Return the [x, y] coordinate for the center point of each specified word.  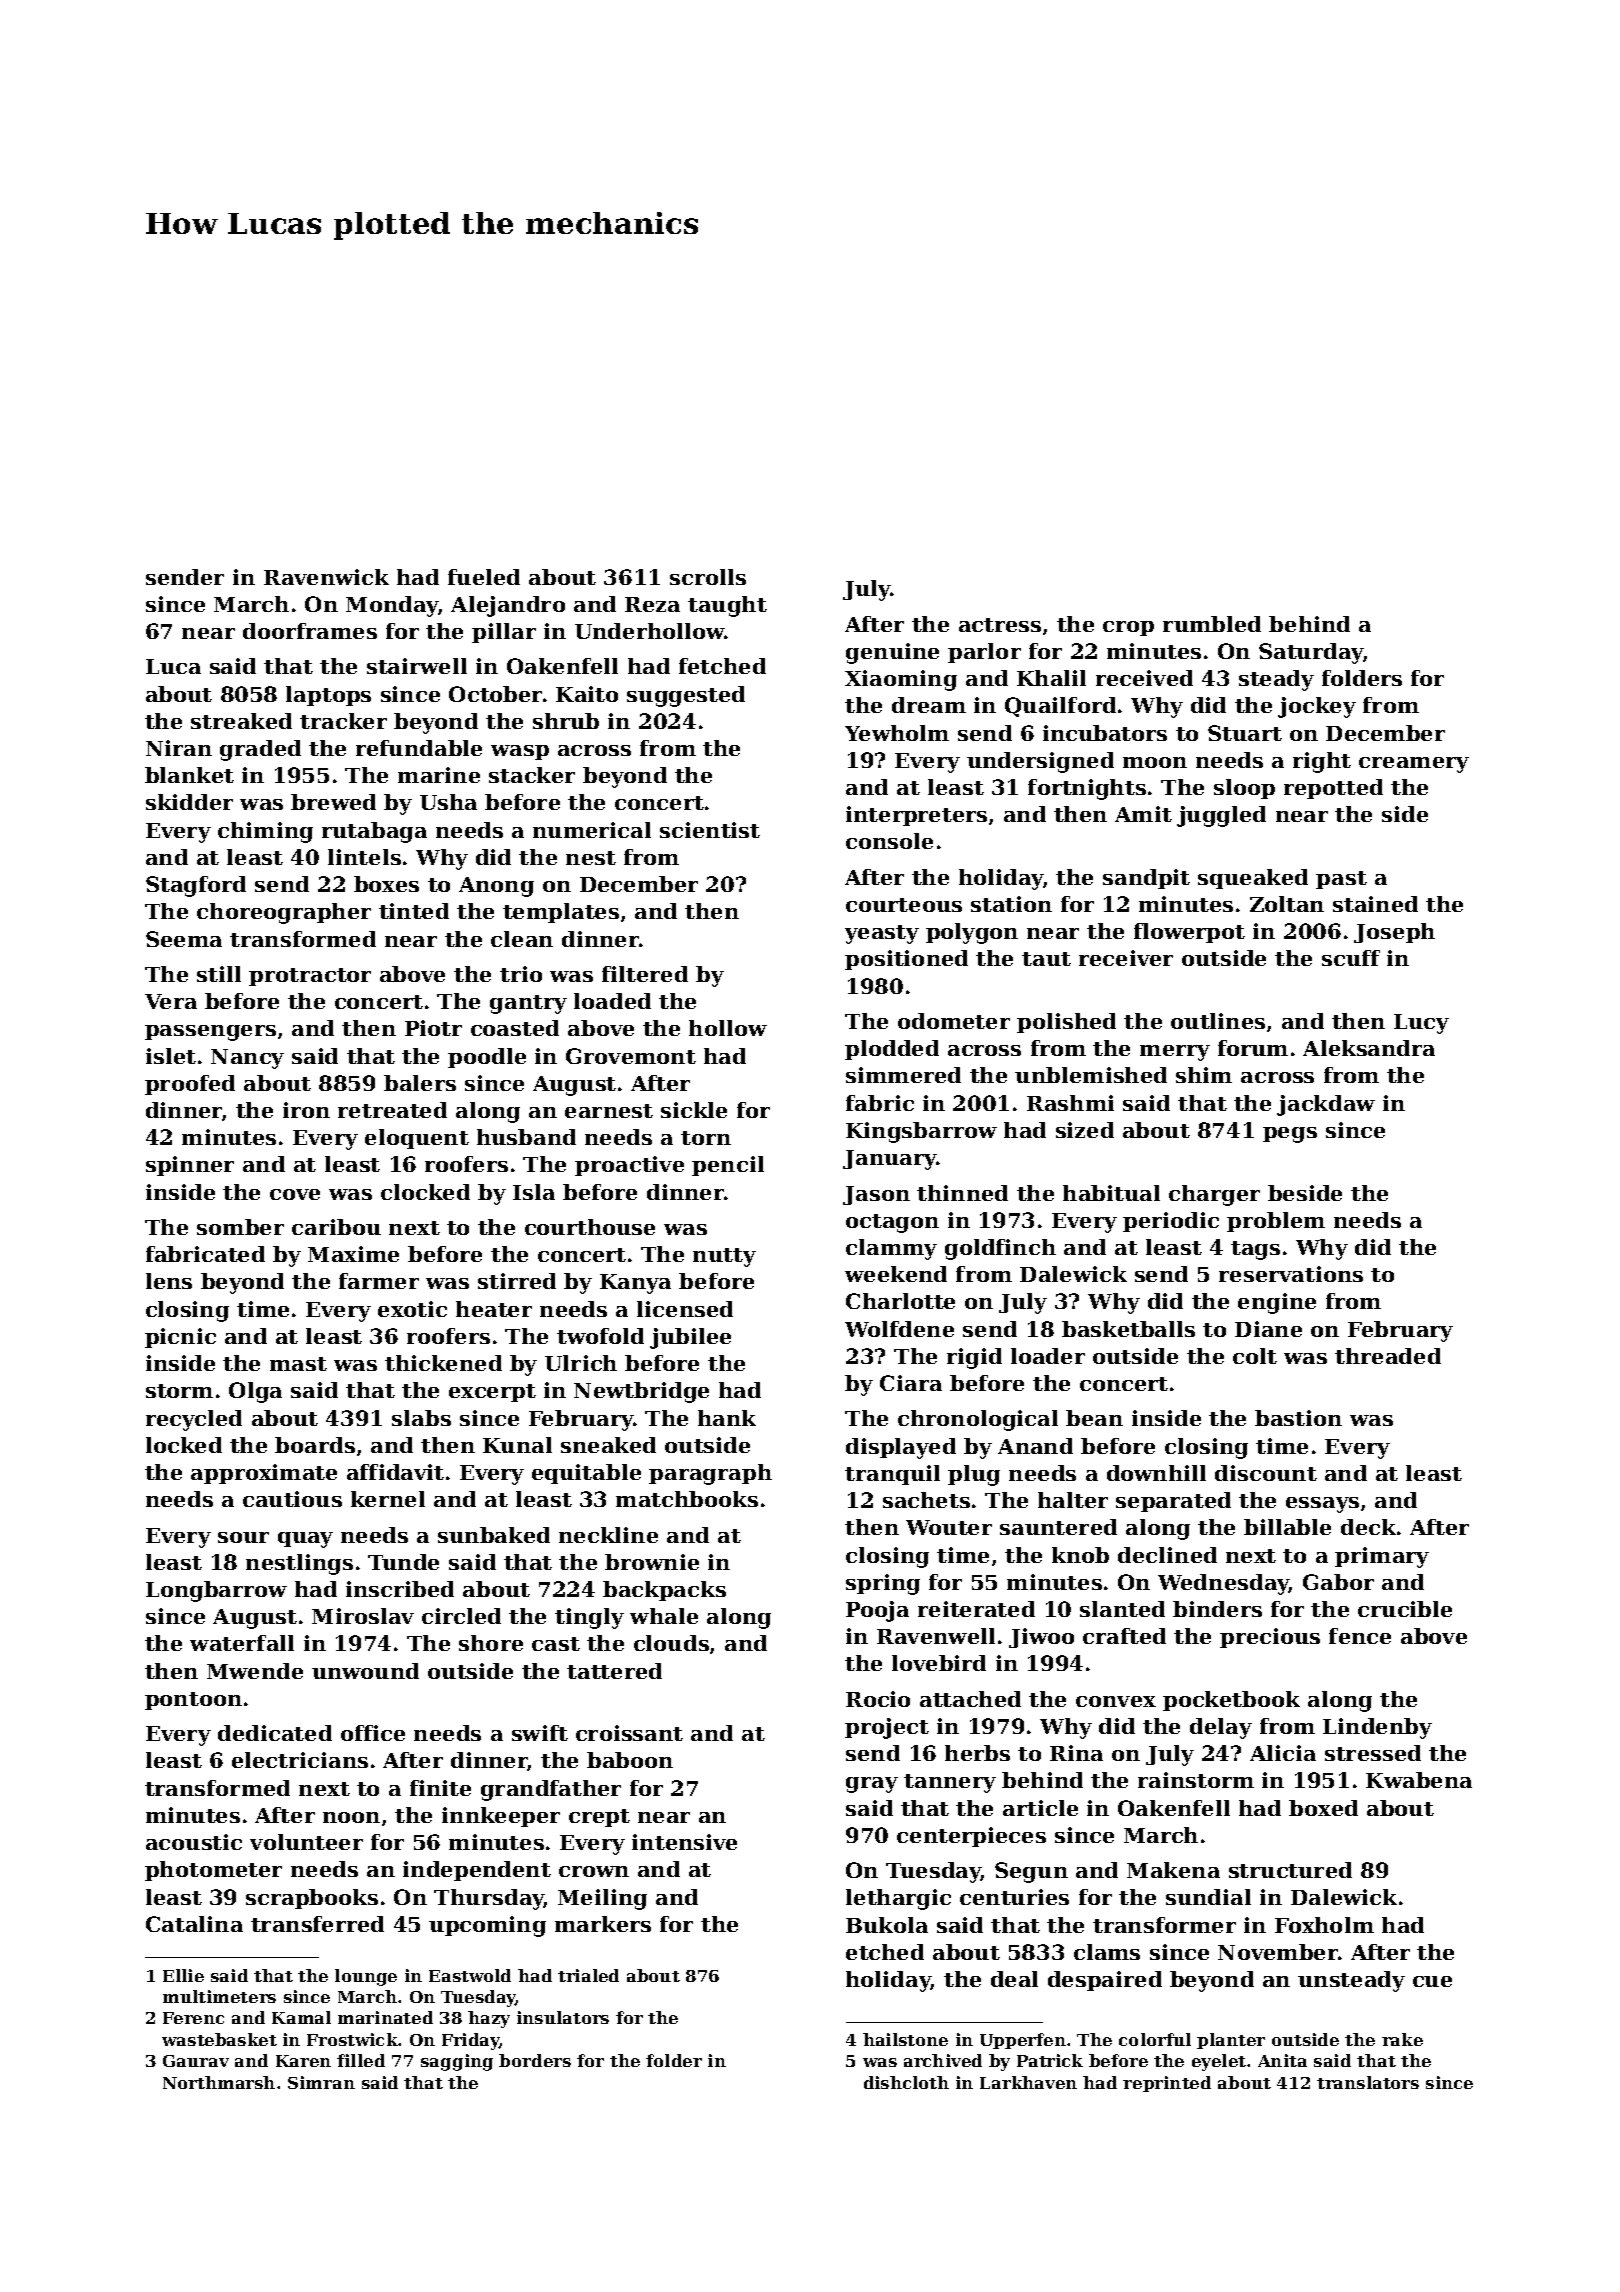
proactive [629, 1166]
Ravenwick [326, 577]
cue [1432, 1981]
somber [240, 1227]
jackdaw [1326, 1105]
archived [943, 2060]
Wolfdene [899, 1329]
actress [1000, 625]
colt [1255, 1356]
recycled [194, 1420]
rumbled [1212, 624]
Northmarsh [219, 2082]
